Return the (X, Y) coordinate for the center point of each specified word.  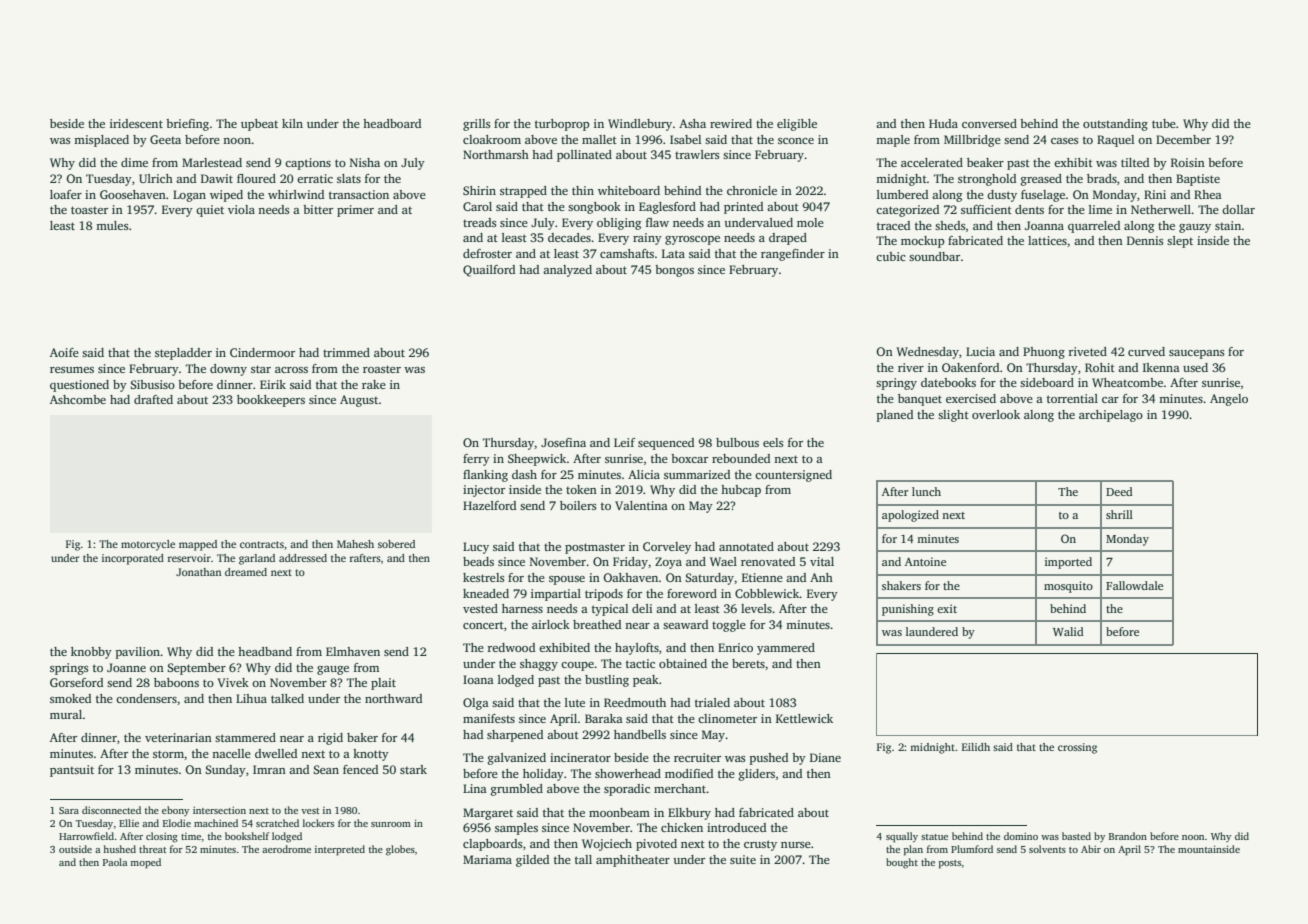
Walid (1068, 631)
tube (1164, 123)
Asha (692, 123)
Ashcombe (78, 399)
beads (478, 561)
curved (1146, 351)
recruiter (697, 757)
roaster (382, 369)
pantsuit (72, 771)
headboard (392, 123)
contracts (262, 544)
